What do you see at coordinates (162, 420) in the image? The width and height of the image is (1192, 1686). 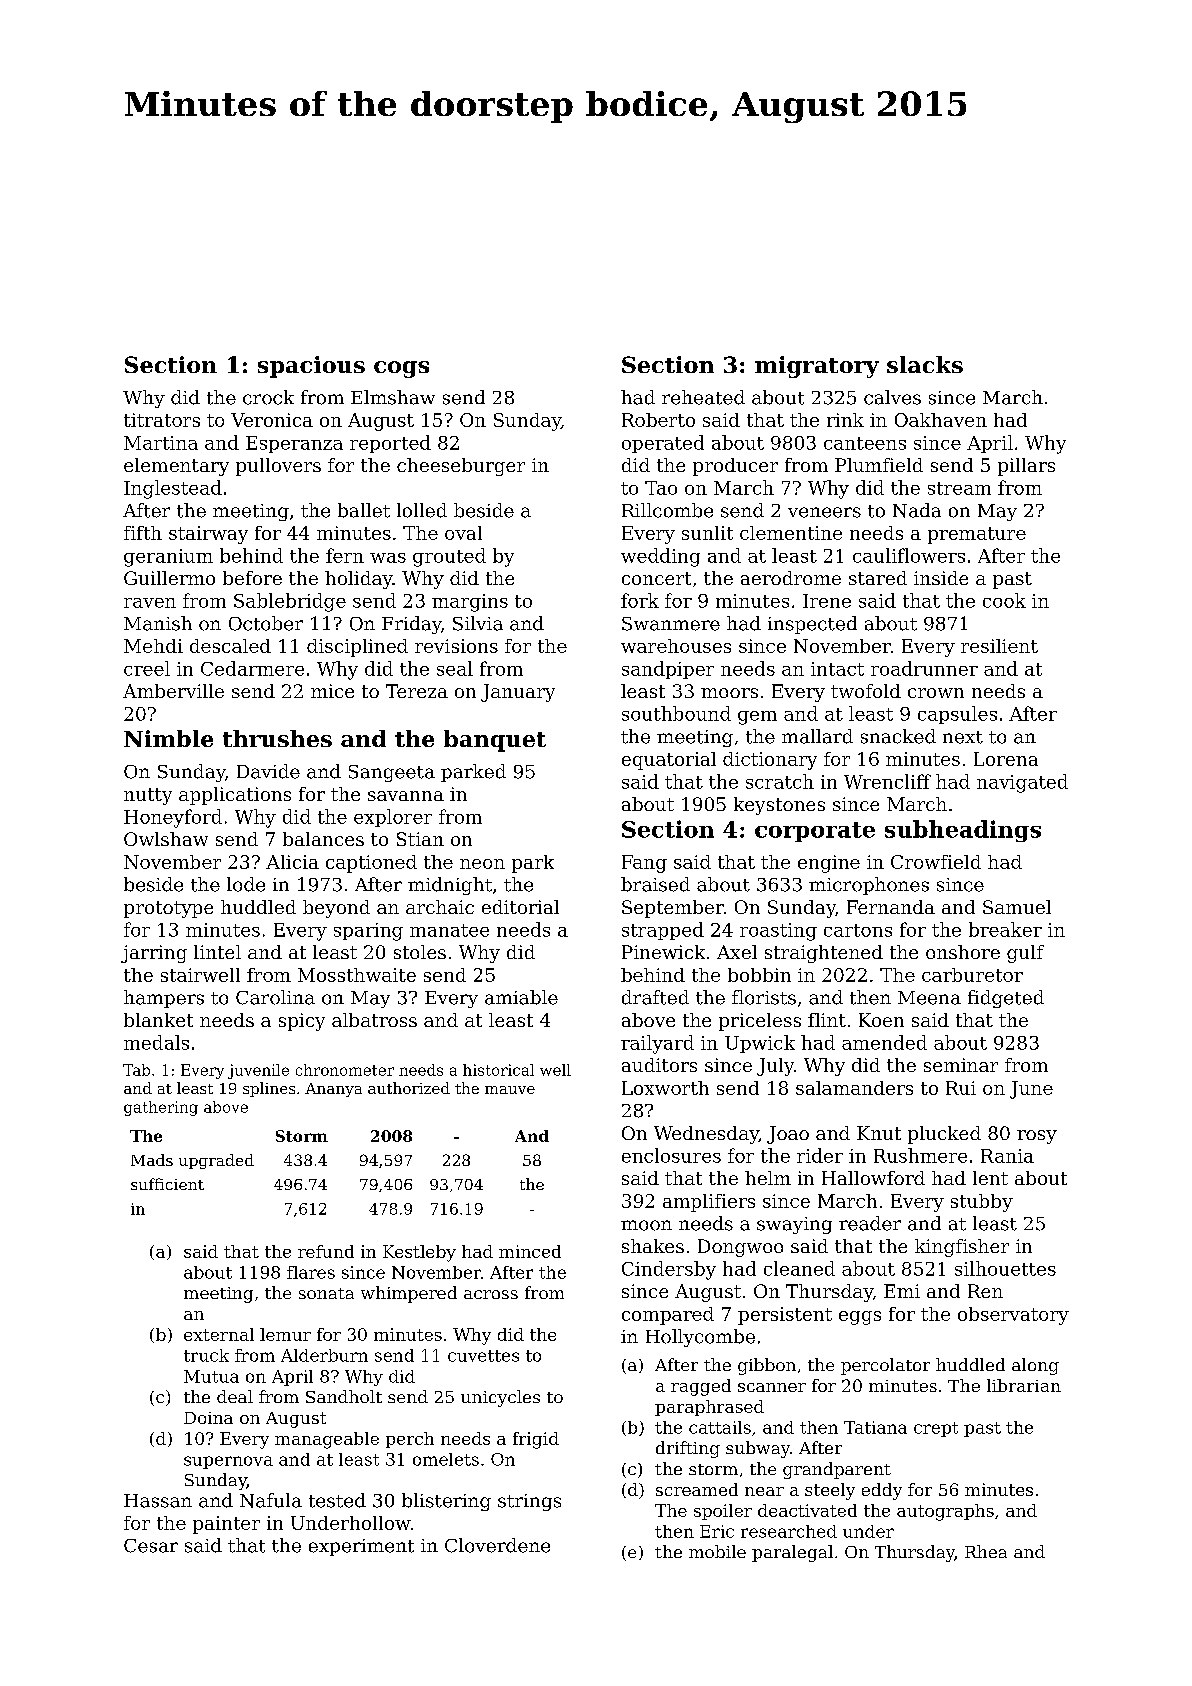 I see `titrators` at bounding box center [162, 420].
